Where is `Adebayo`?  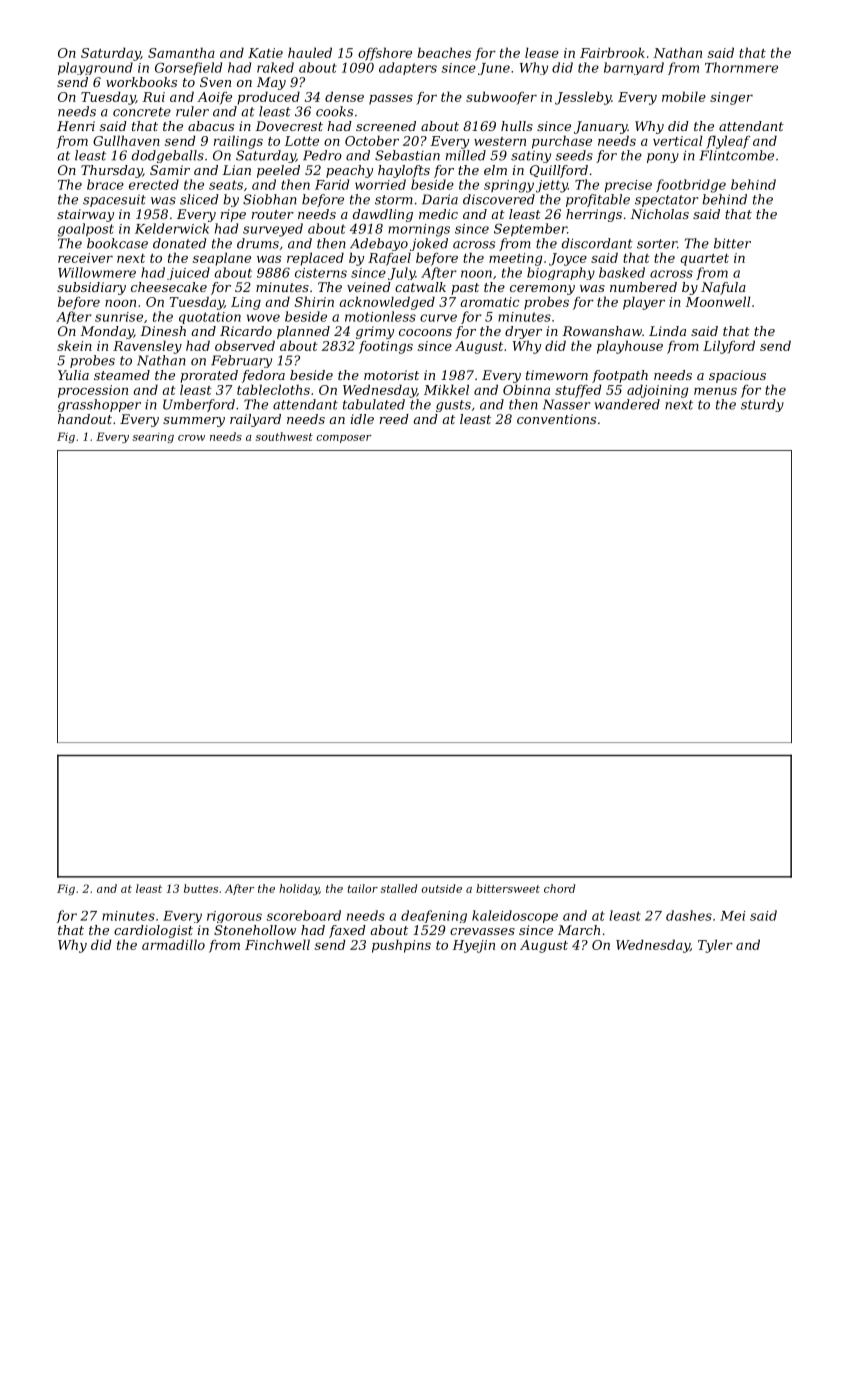 Adebayo is located at coordinates (379, 244).
